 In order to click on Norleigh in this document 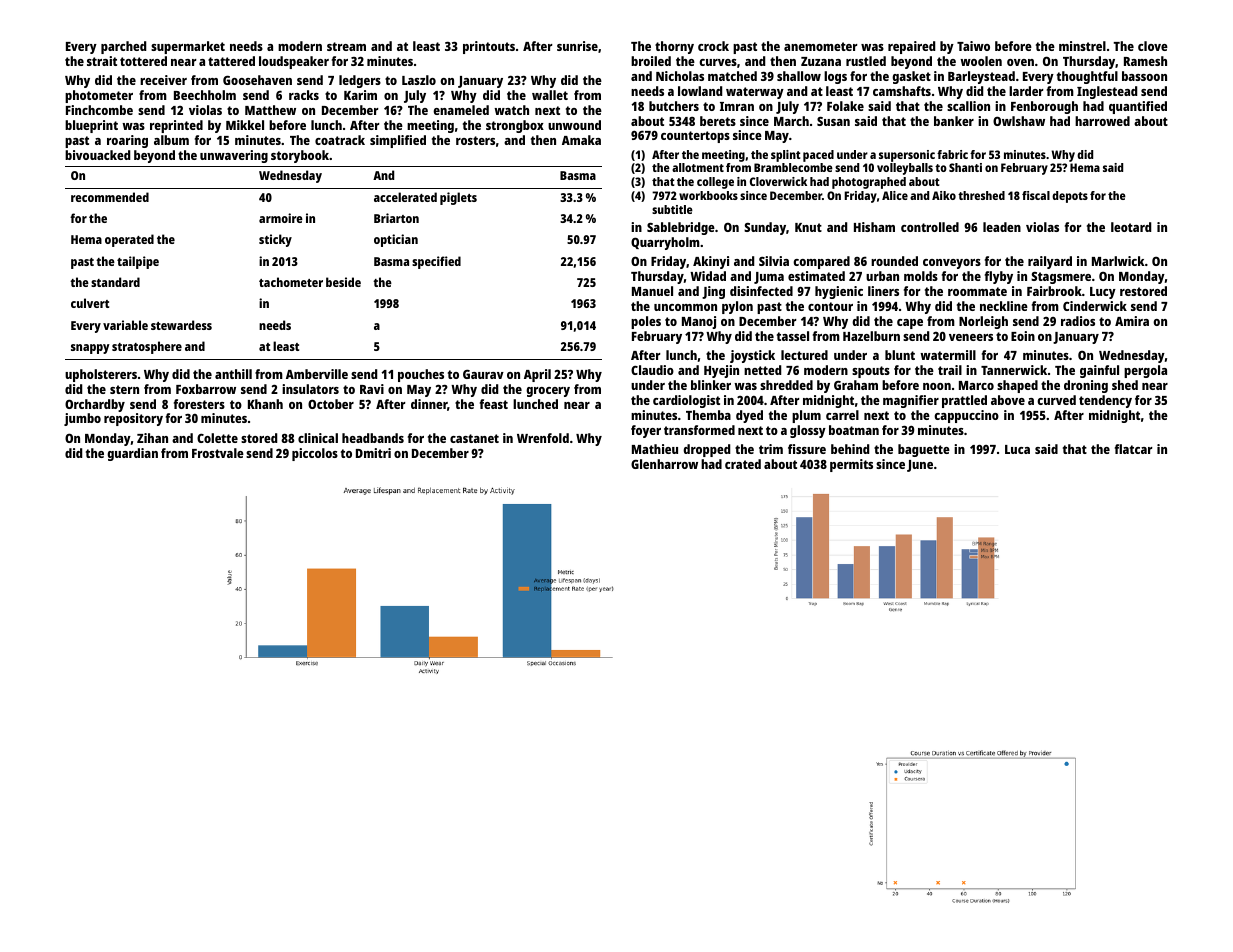, I will do `click(983, 322)`.
